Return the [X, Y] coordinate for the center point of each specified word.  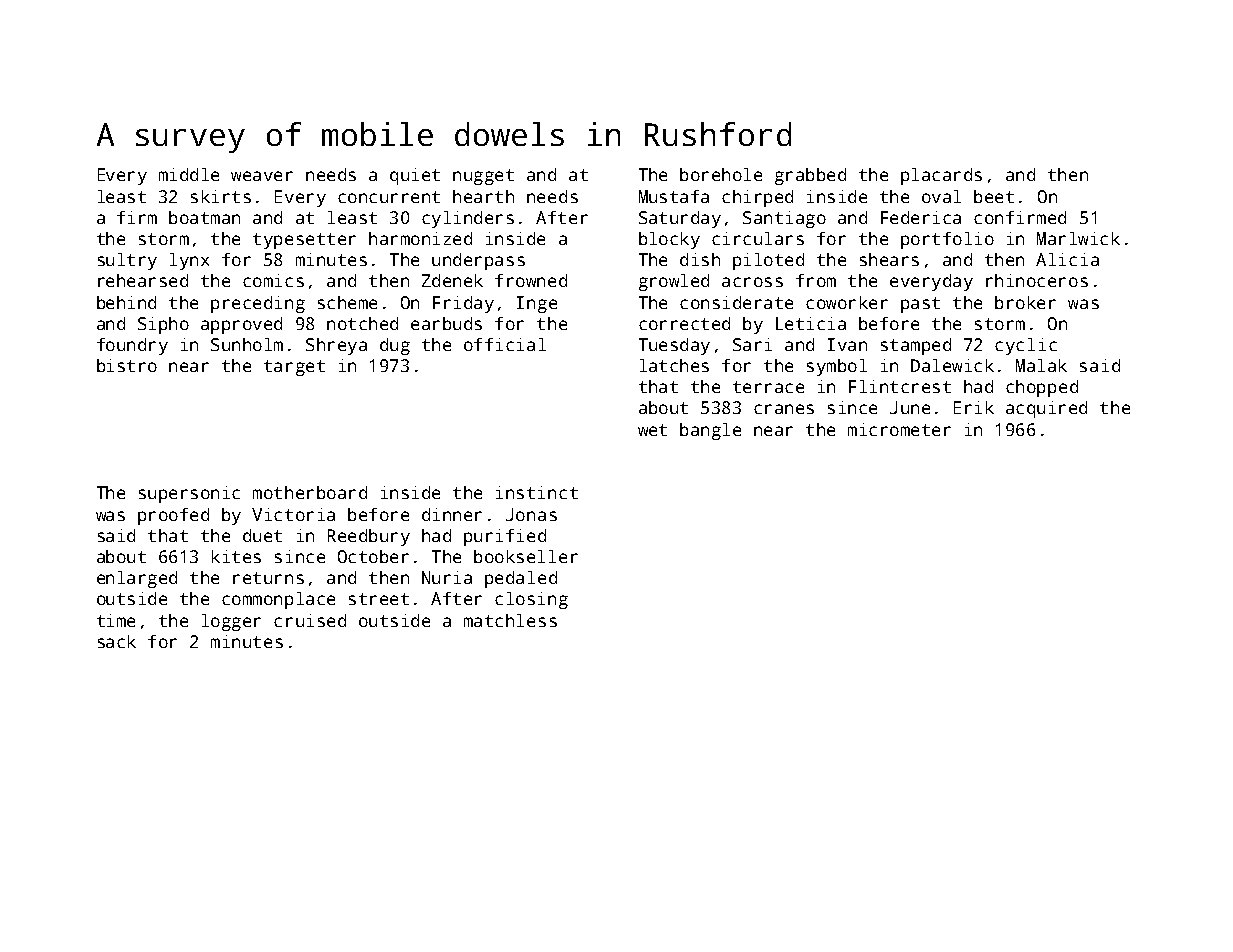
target [294, 368]
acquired [1046, 409]
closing [531, 600]
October [373, 556]
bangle [710, 431]
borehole [721, 174]
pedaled [521, 579]
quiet [415, 176]
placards [941, 176]
